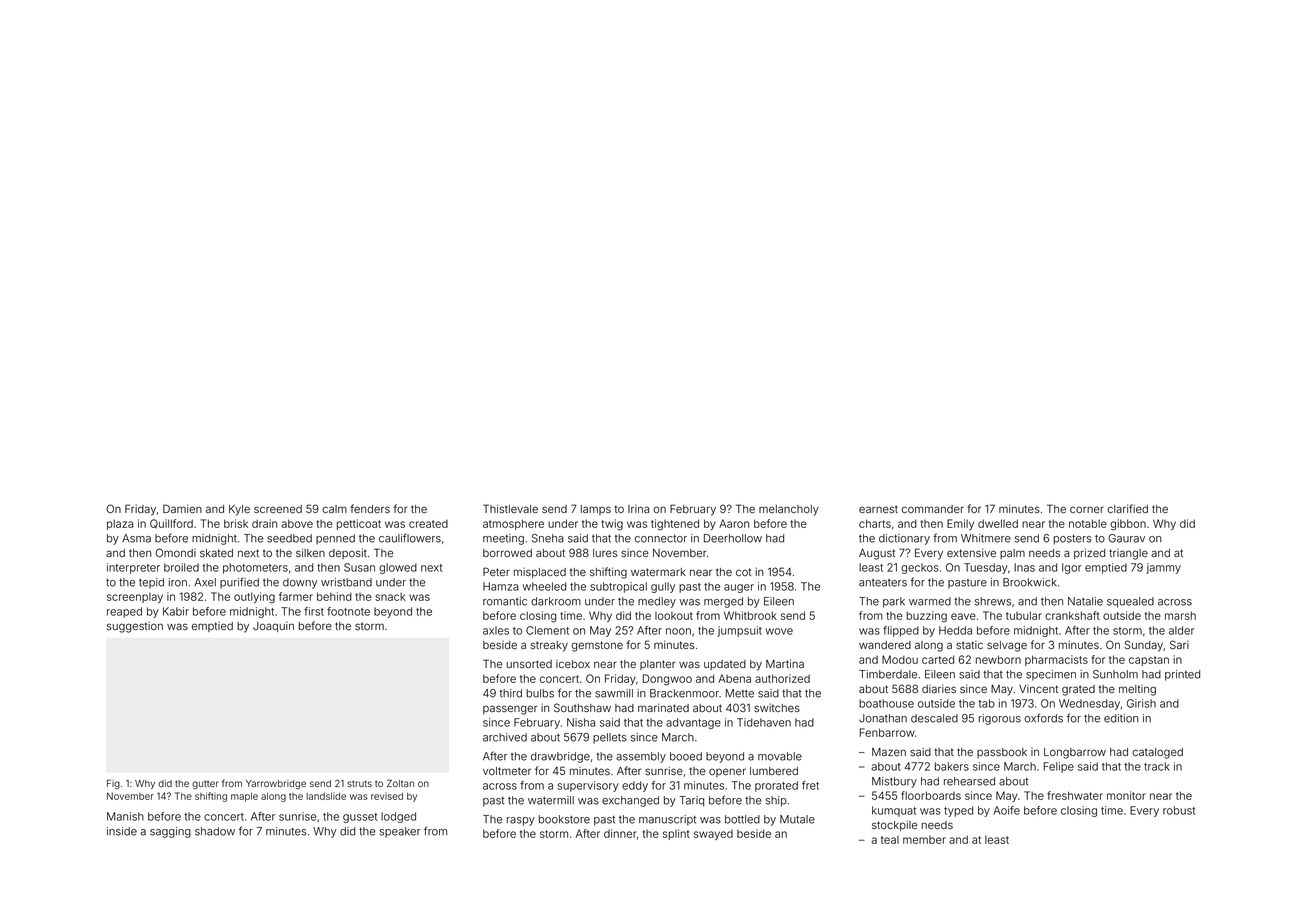 The height and width of the screenshot is (924, 1308). I want to click on clarified, so click(1127, 508).
